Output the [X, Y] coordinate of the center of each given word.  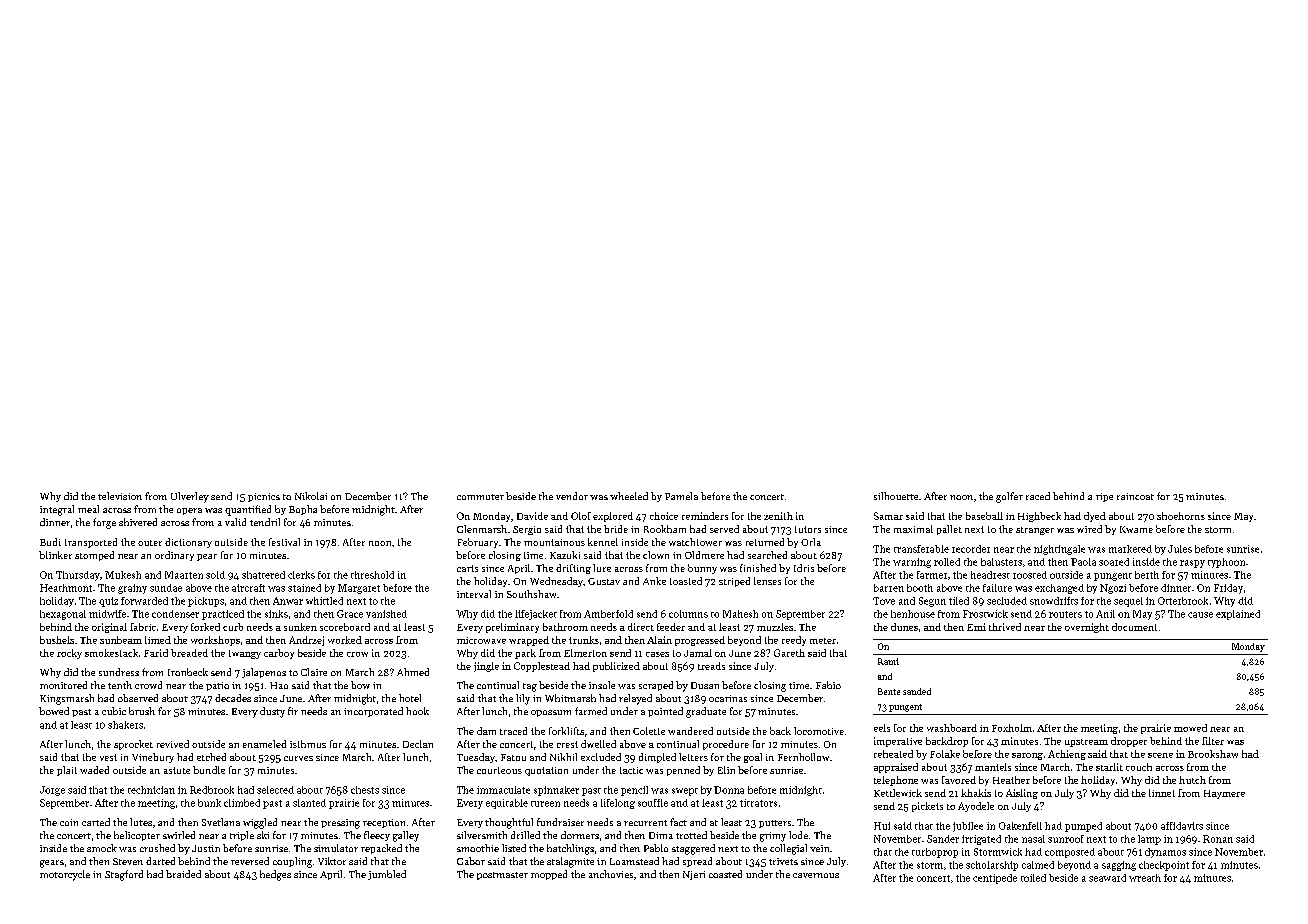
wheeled [629, 496]
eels [882, 728]
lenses [767, 581]
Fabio [828, 685]
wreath [1145, 878]
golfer [1009, 497]
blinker [55, 555]
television [120, 496]
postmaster [502, 876]
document [1134, 627]
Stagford [124, 875]
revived [173, 744]
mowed [1190, 728]
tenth [120, 685]
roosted [1030, 575]
